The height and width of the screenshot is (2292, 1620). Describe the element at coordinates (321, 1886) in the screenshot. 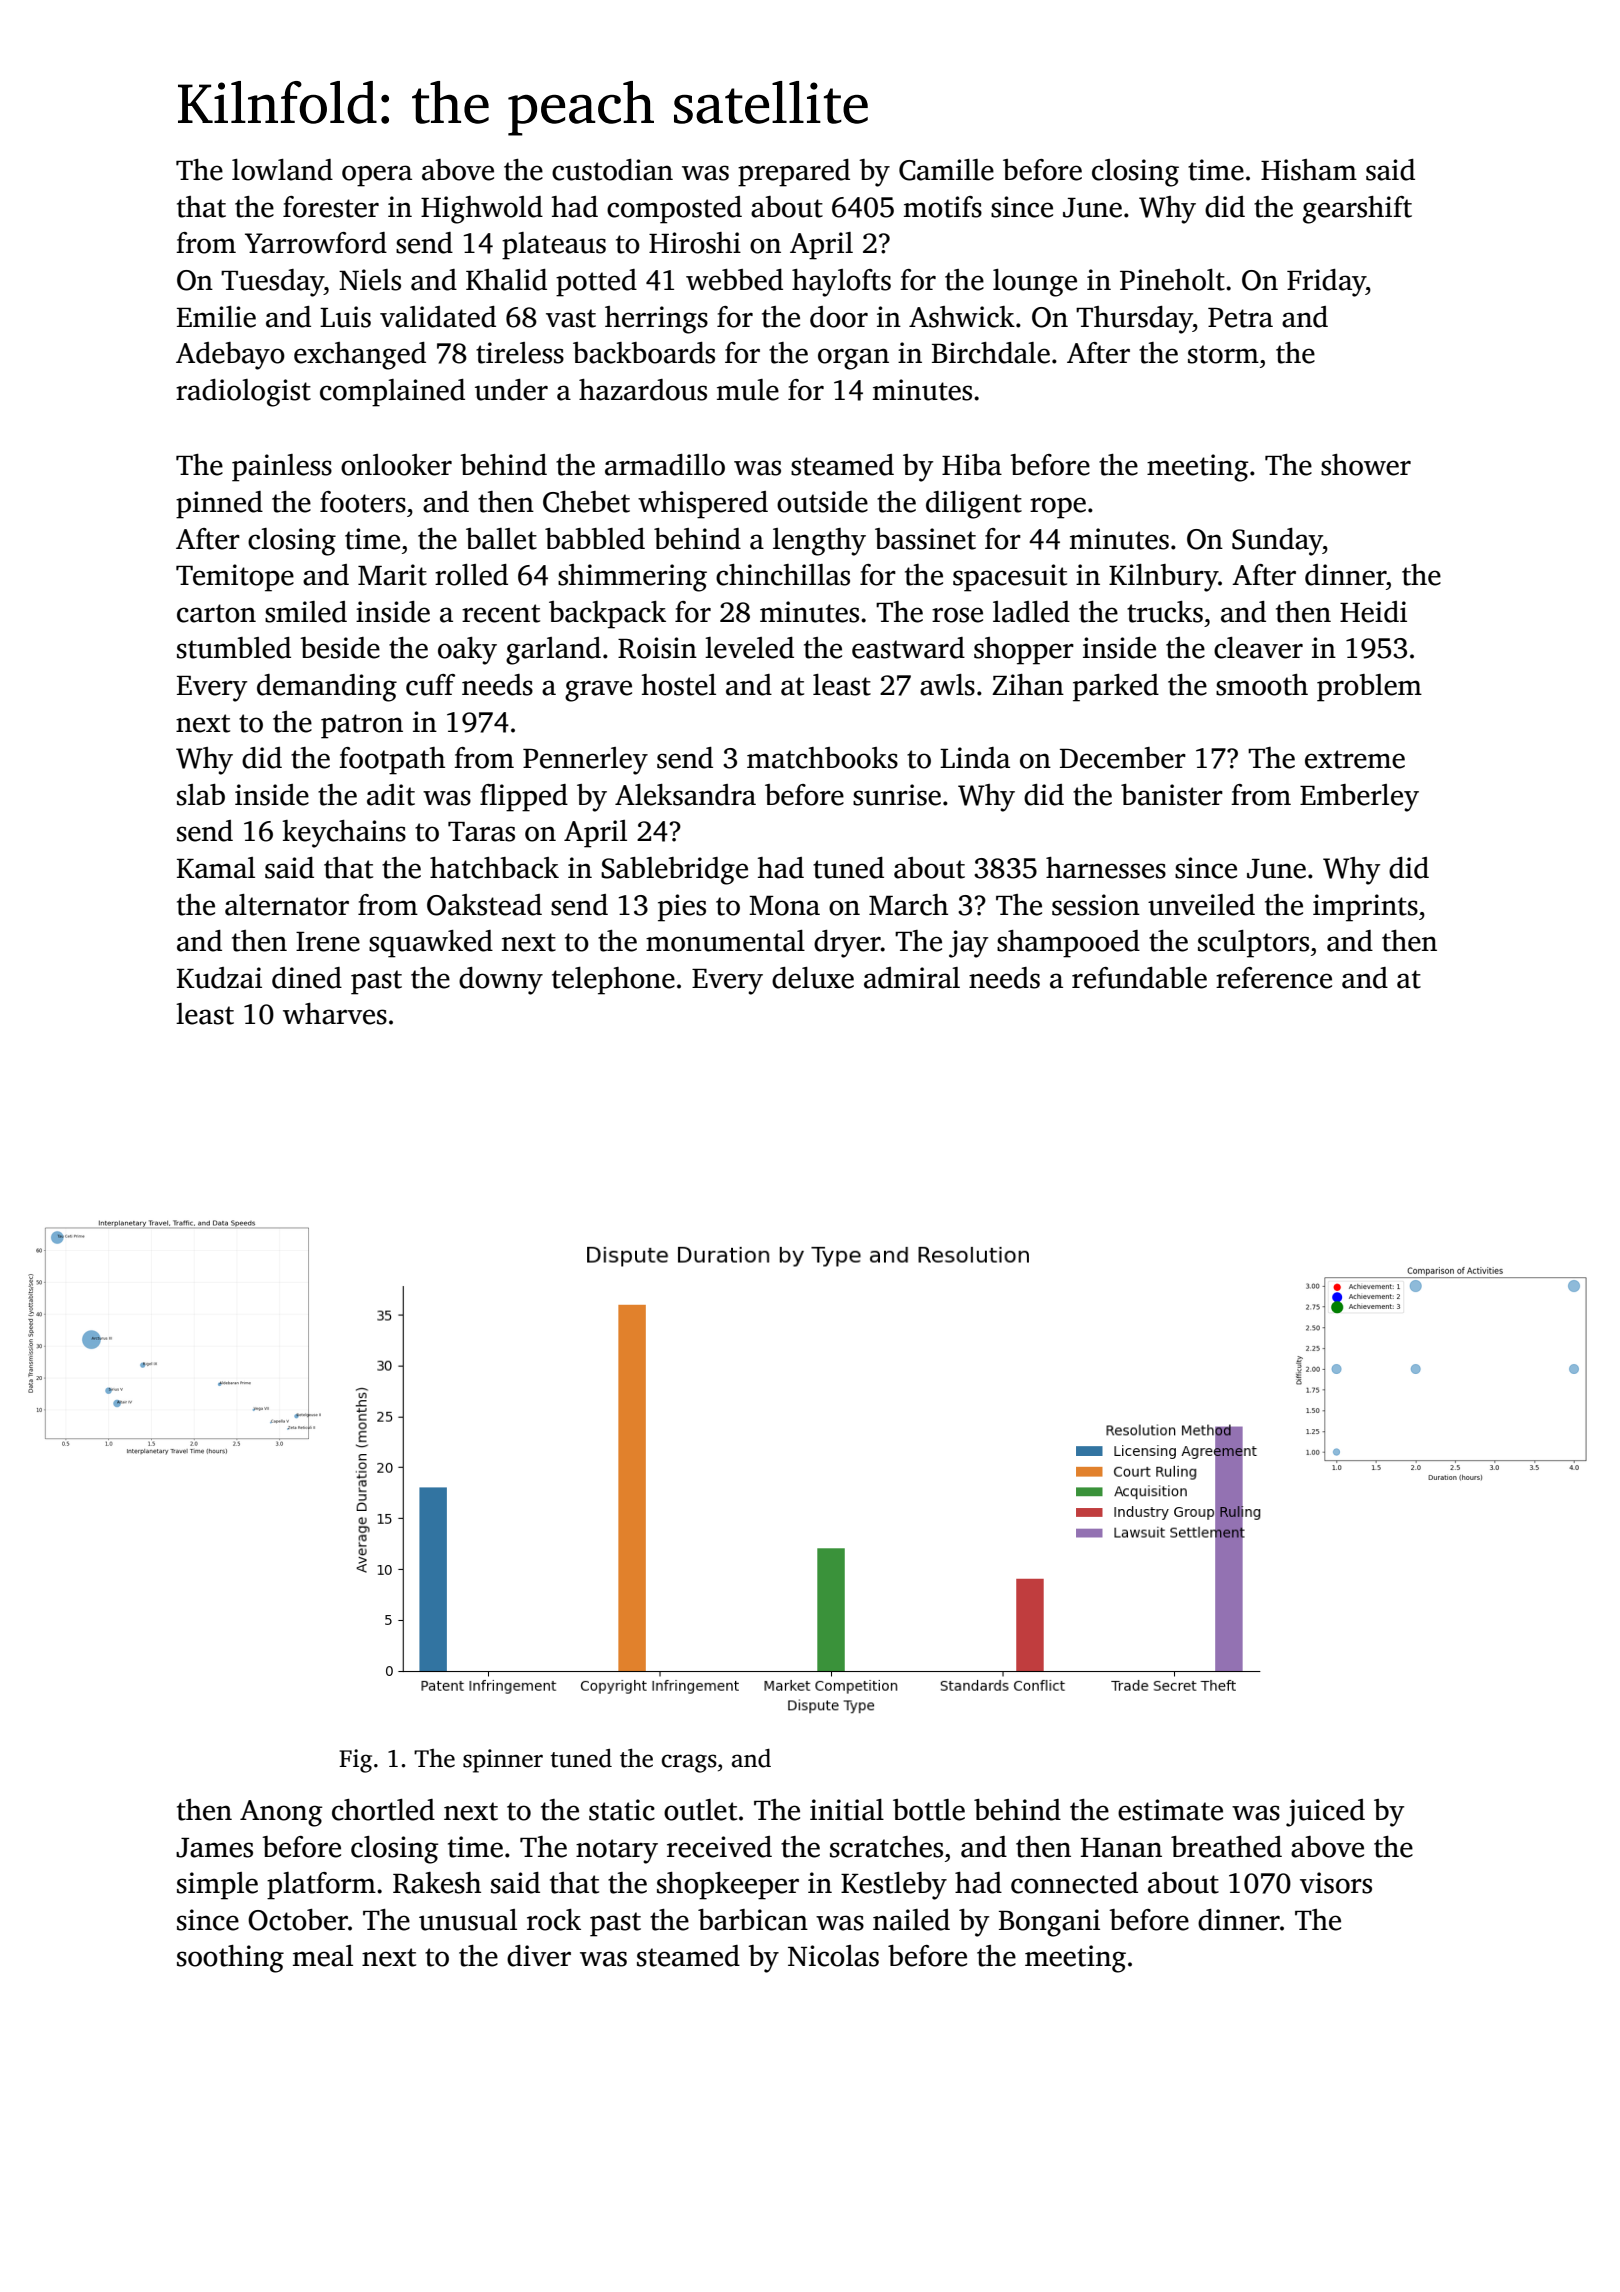

I see `platform` at that location.
